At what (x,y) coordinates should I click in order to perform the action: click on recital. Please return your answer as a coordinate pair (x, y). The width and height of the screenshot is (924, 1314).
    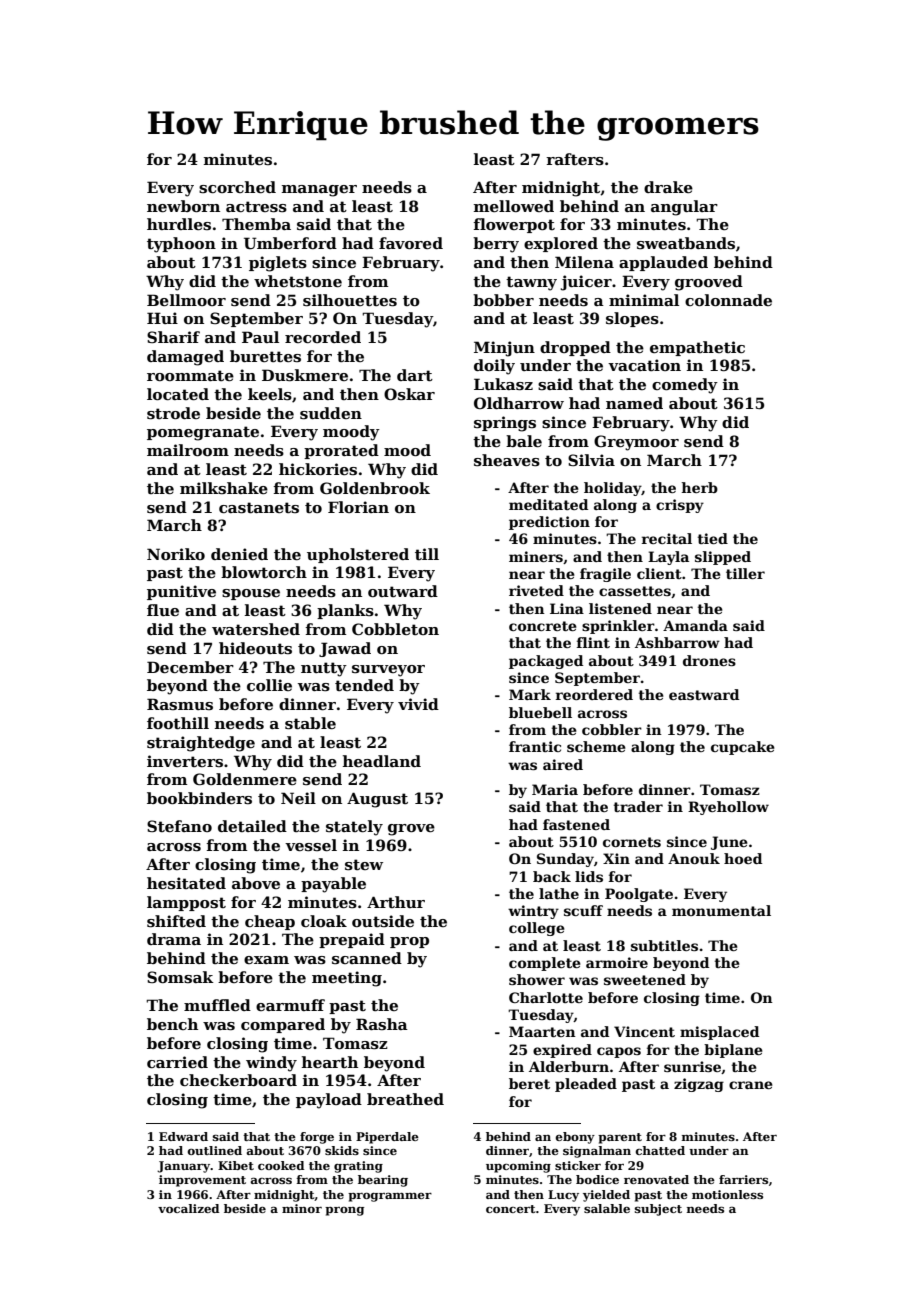
    Looking at the image, I should click on (667, 538).
